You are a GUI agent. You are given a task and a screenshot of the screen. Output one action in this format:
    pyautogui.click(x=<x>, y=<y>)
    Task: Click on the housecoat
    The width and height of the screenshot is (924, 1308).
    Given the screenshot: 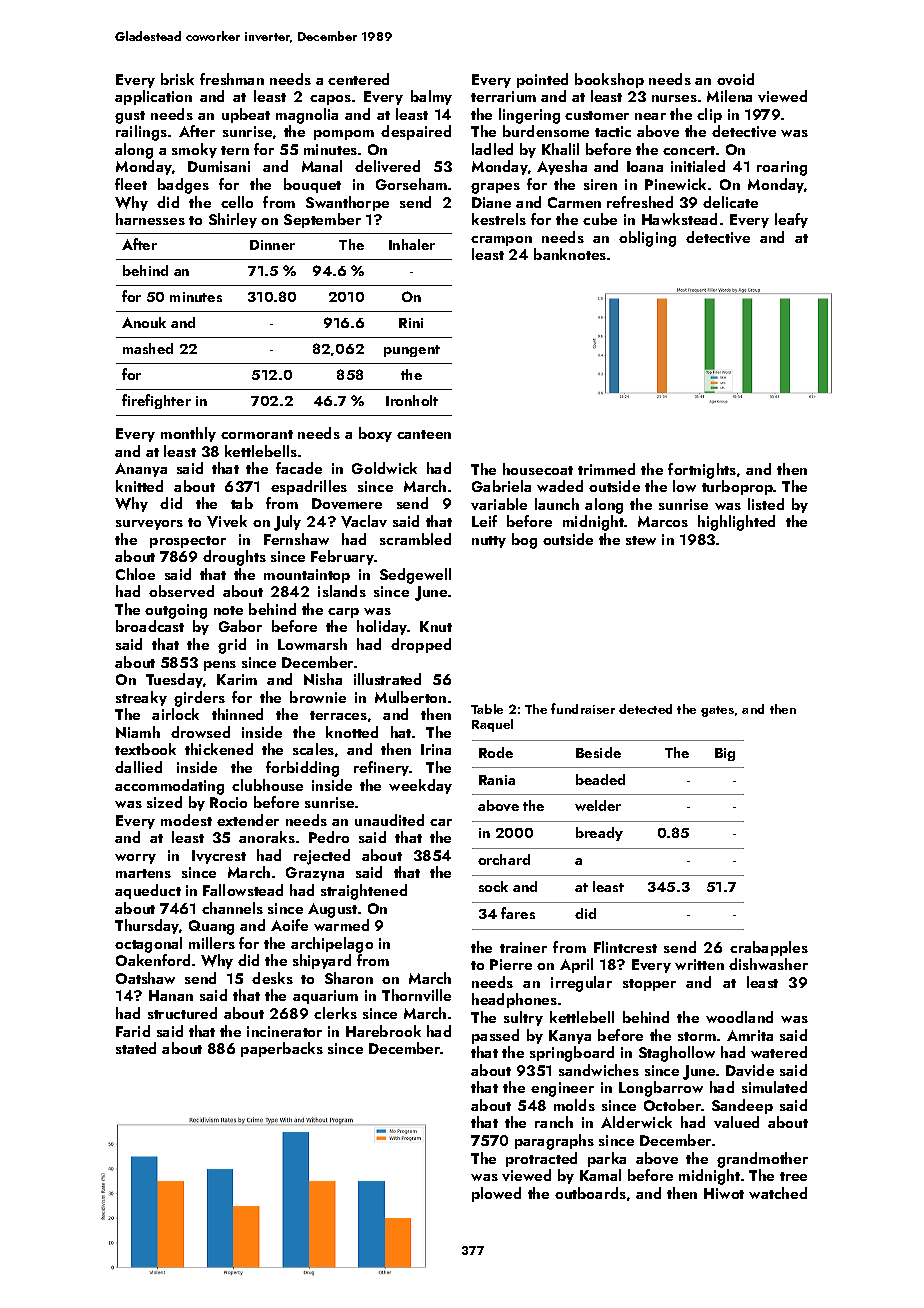 What is the action you would take?
    pyautogui.click(x=538, y=469)
